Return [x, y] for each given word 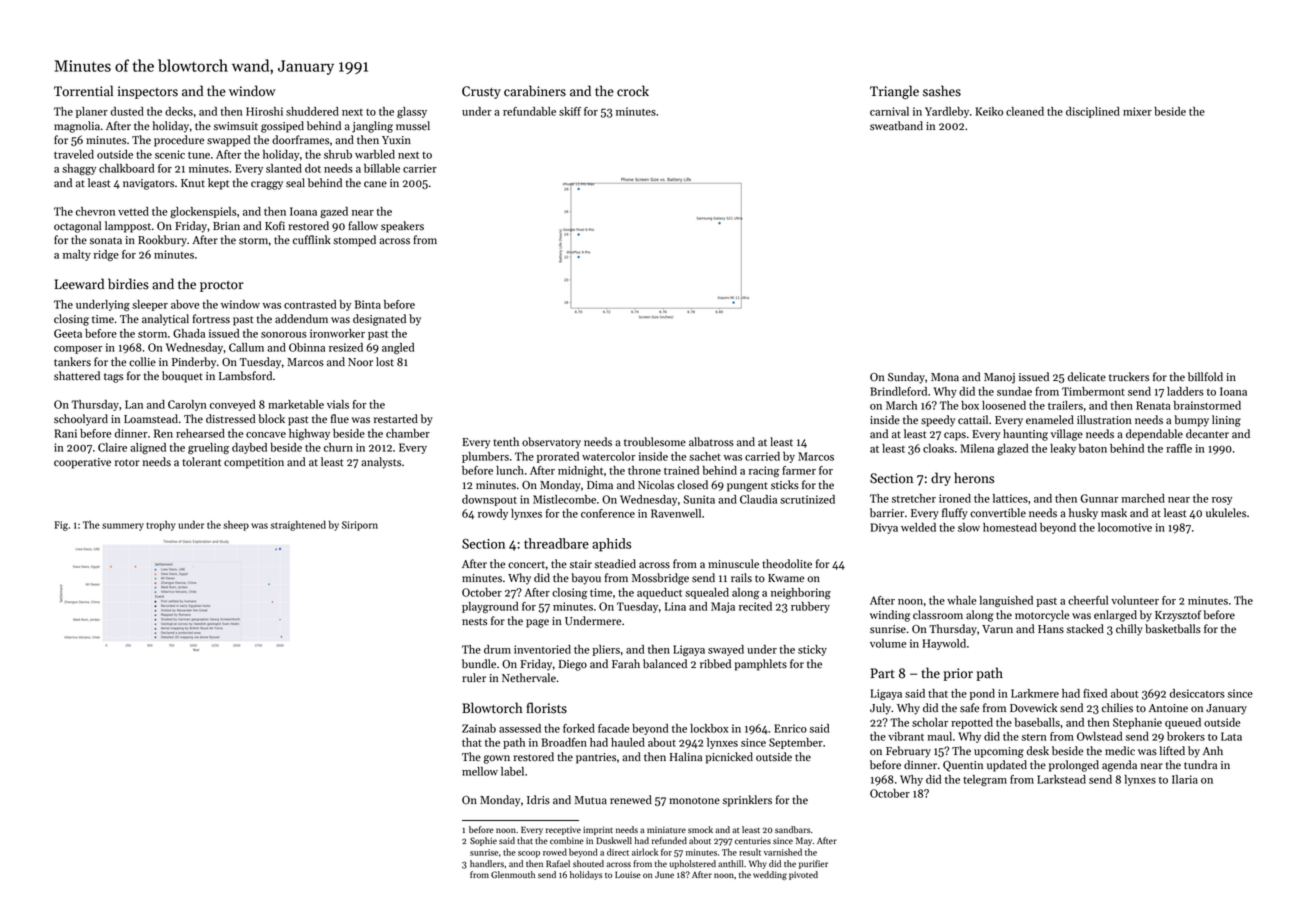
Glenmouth [513, 874]
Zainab [479, 728]
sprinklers [747, 801]
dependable [1154, 435]
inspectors [148, 92]
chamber [408, 433]
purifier [813, 864]
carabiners [535, 91]
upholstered [693, 864]
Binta [368, 304]
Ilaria [1185, 779]
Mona [945, 377]
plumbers [485, 457]
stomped [354, 241]
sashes [942, 91]
